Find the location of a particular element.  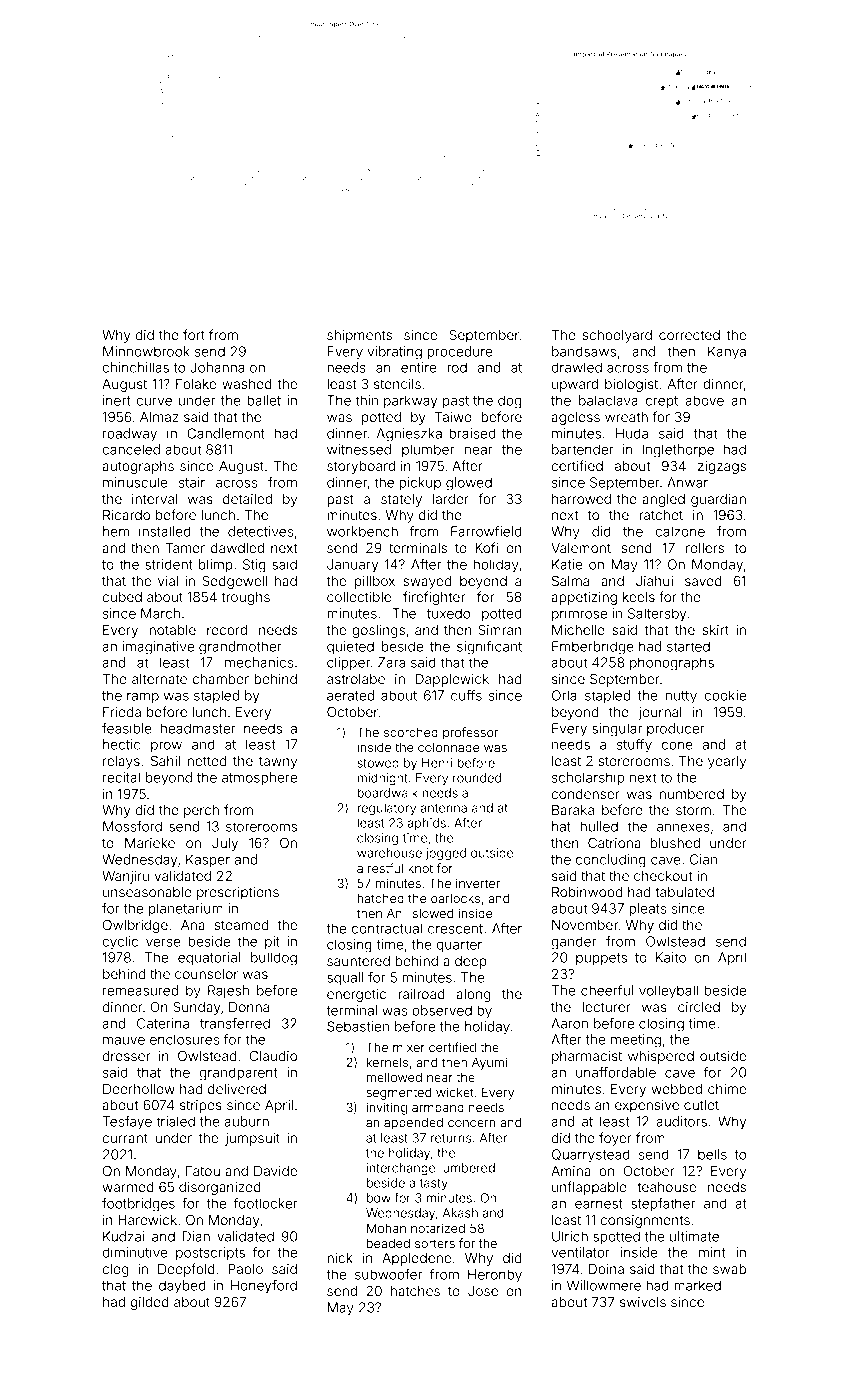

hatches is located at coordinates (415, 1291).
